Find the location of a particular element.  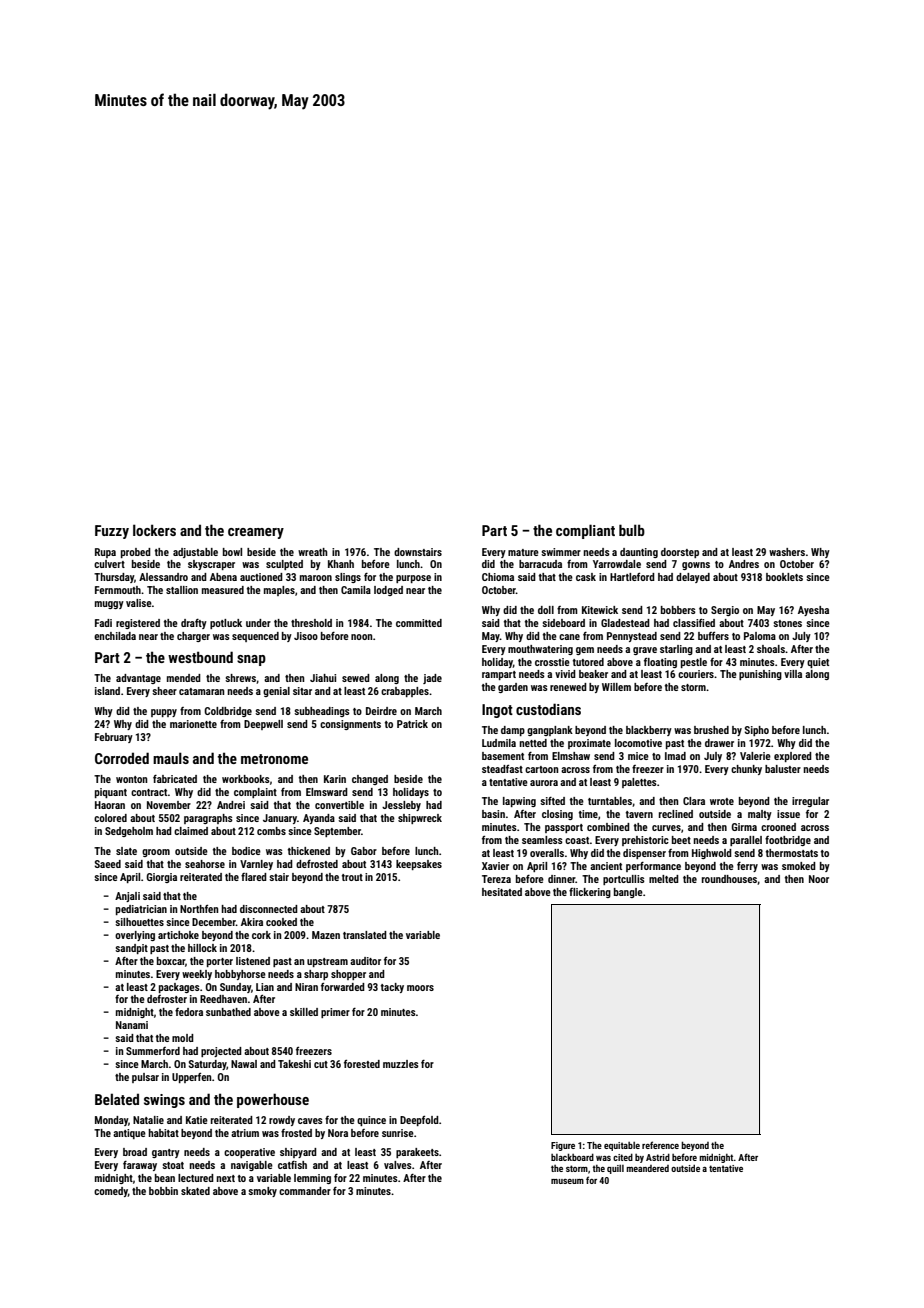

floating is located at coordinates (660, 663).
